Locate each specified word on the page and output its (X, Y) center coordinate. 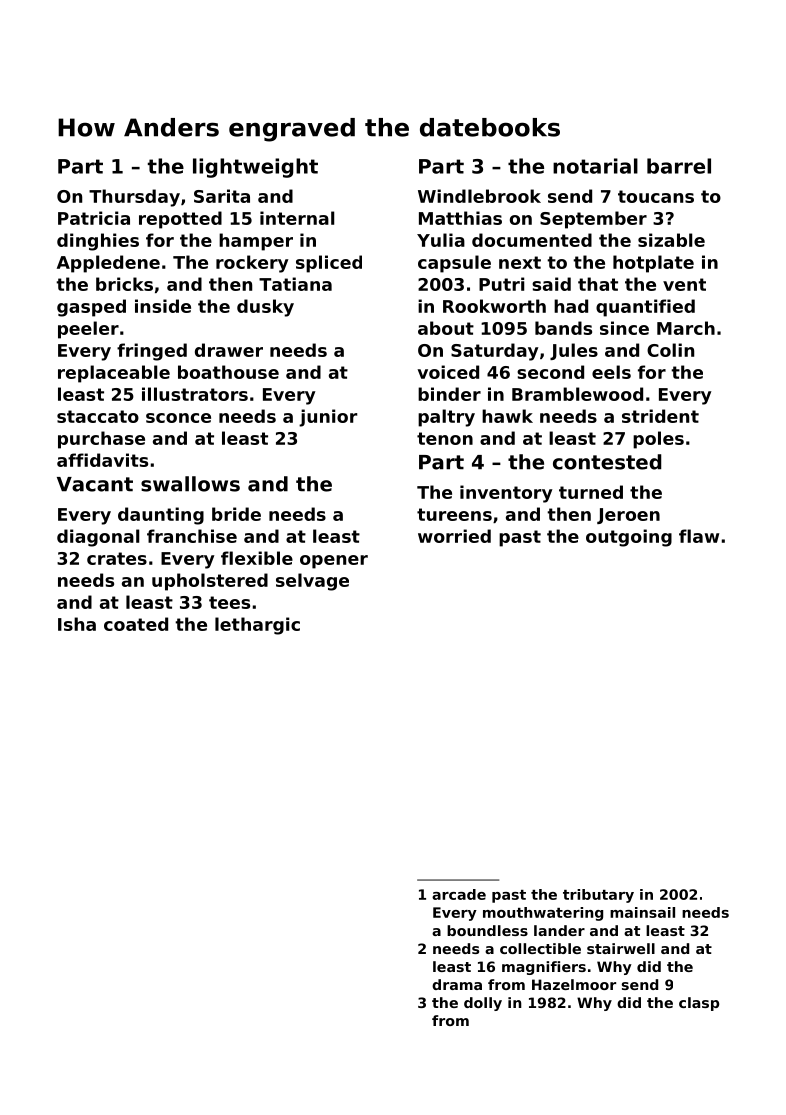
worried (454, 536)
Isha (77, 624)
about (446, 328)
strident (660, 416)
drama (457, 984)
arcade (459, 894)
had (571, 306)
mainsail (642, 912)
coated (136, 624)
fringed (152, 352)
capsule (454, 264)
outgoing (629, 538)
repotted (180, 220)
